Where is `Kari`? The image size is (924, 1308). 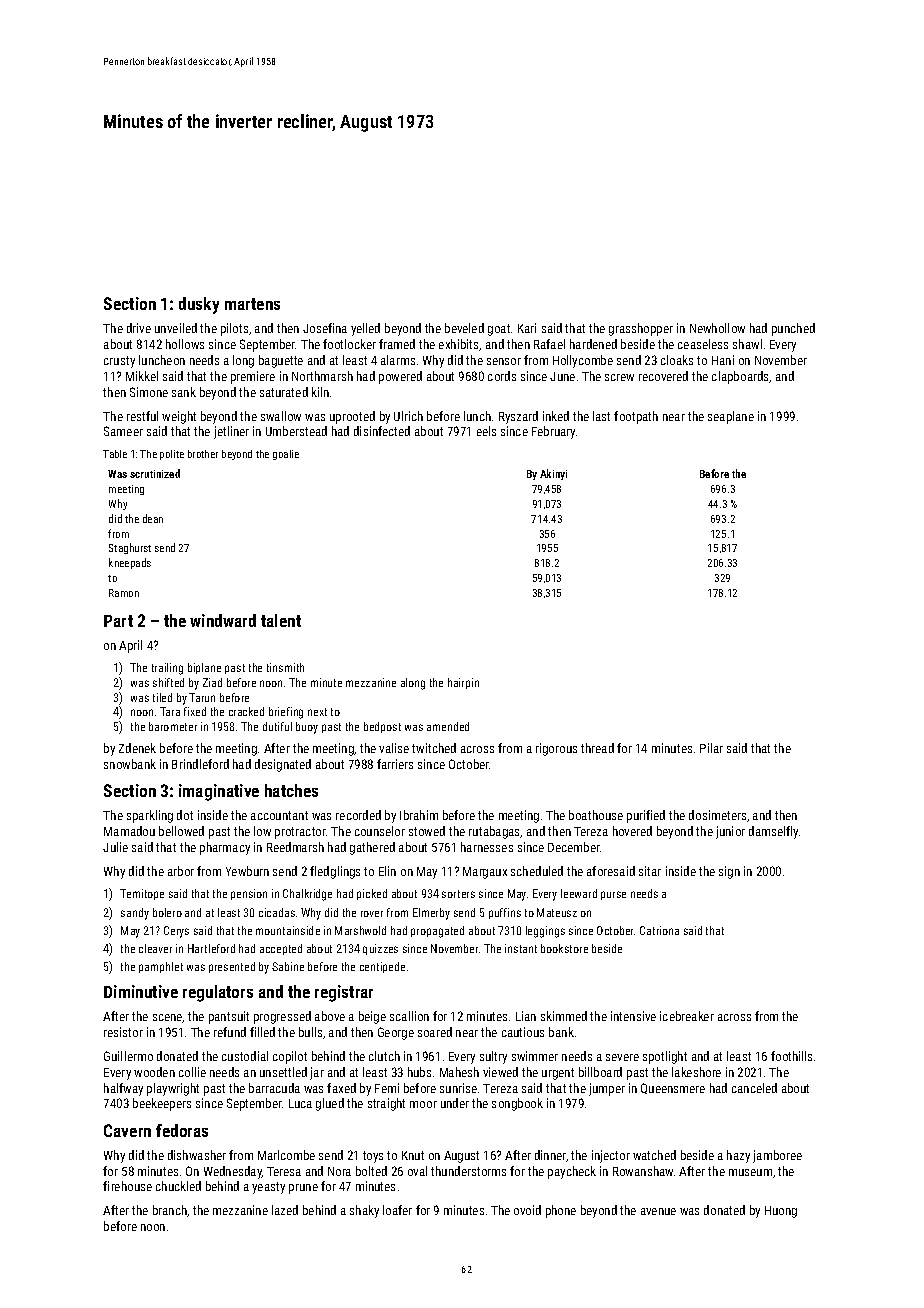
Kari is located at coordinates (527, 328).
